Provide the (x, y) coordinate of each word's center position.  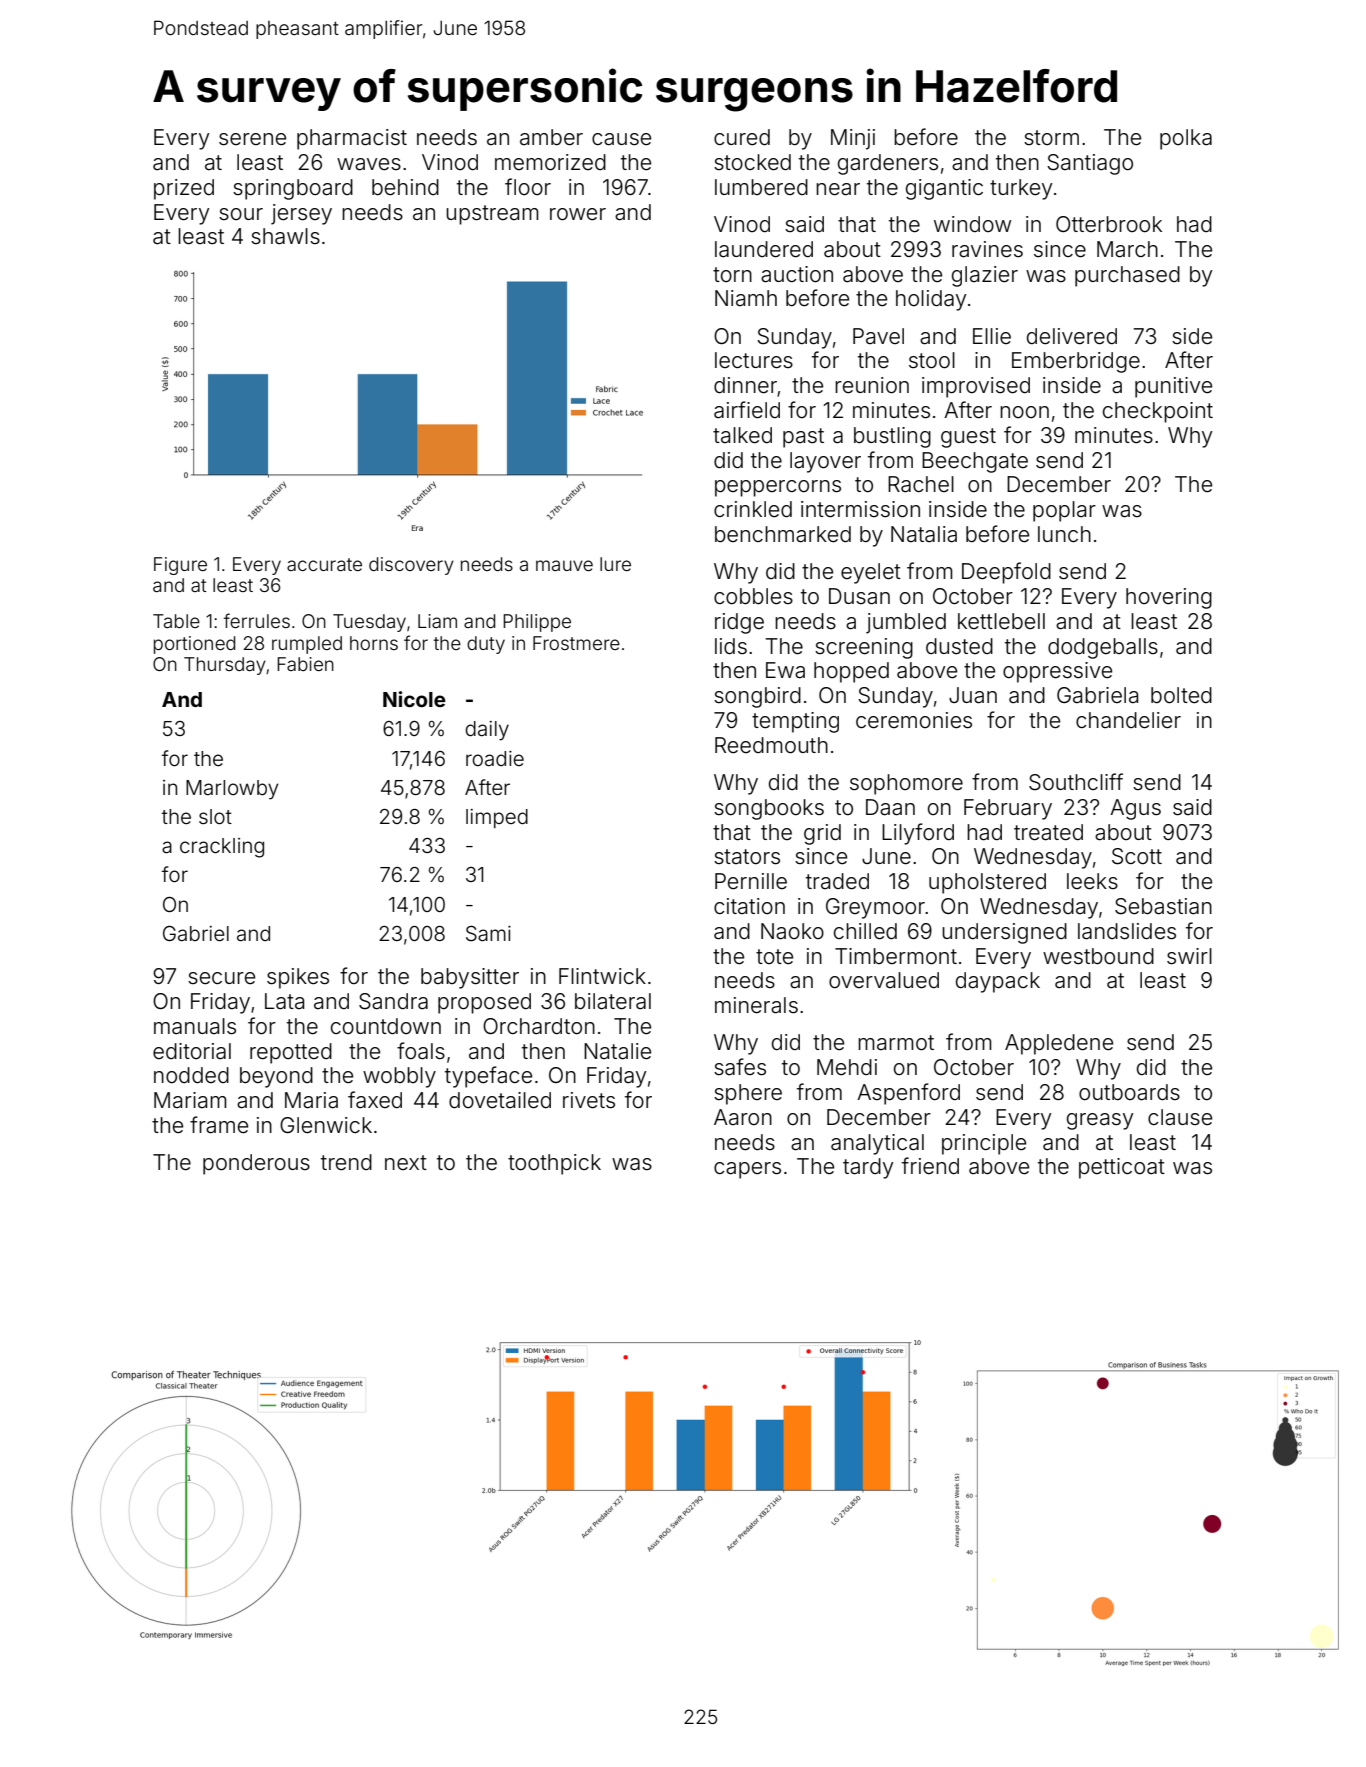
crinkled (753, 509)
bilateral (613, 1001)
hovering (1169, 598)
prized (184, 189)
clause (1180, 1117)
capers (747, 1170)
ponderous (256, 1164)
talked (742, 435)
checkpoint (1158, 412)
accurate (324, 564)
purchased (1127, 276)
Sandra (393, 1001)
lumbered (761, 187)
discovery (411, 566)
